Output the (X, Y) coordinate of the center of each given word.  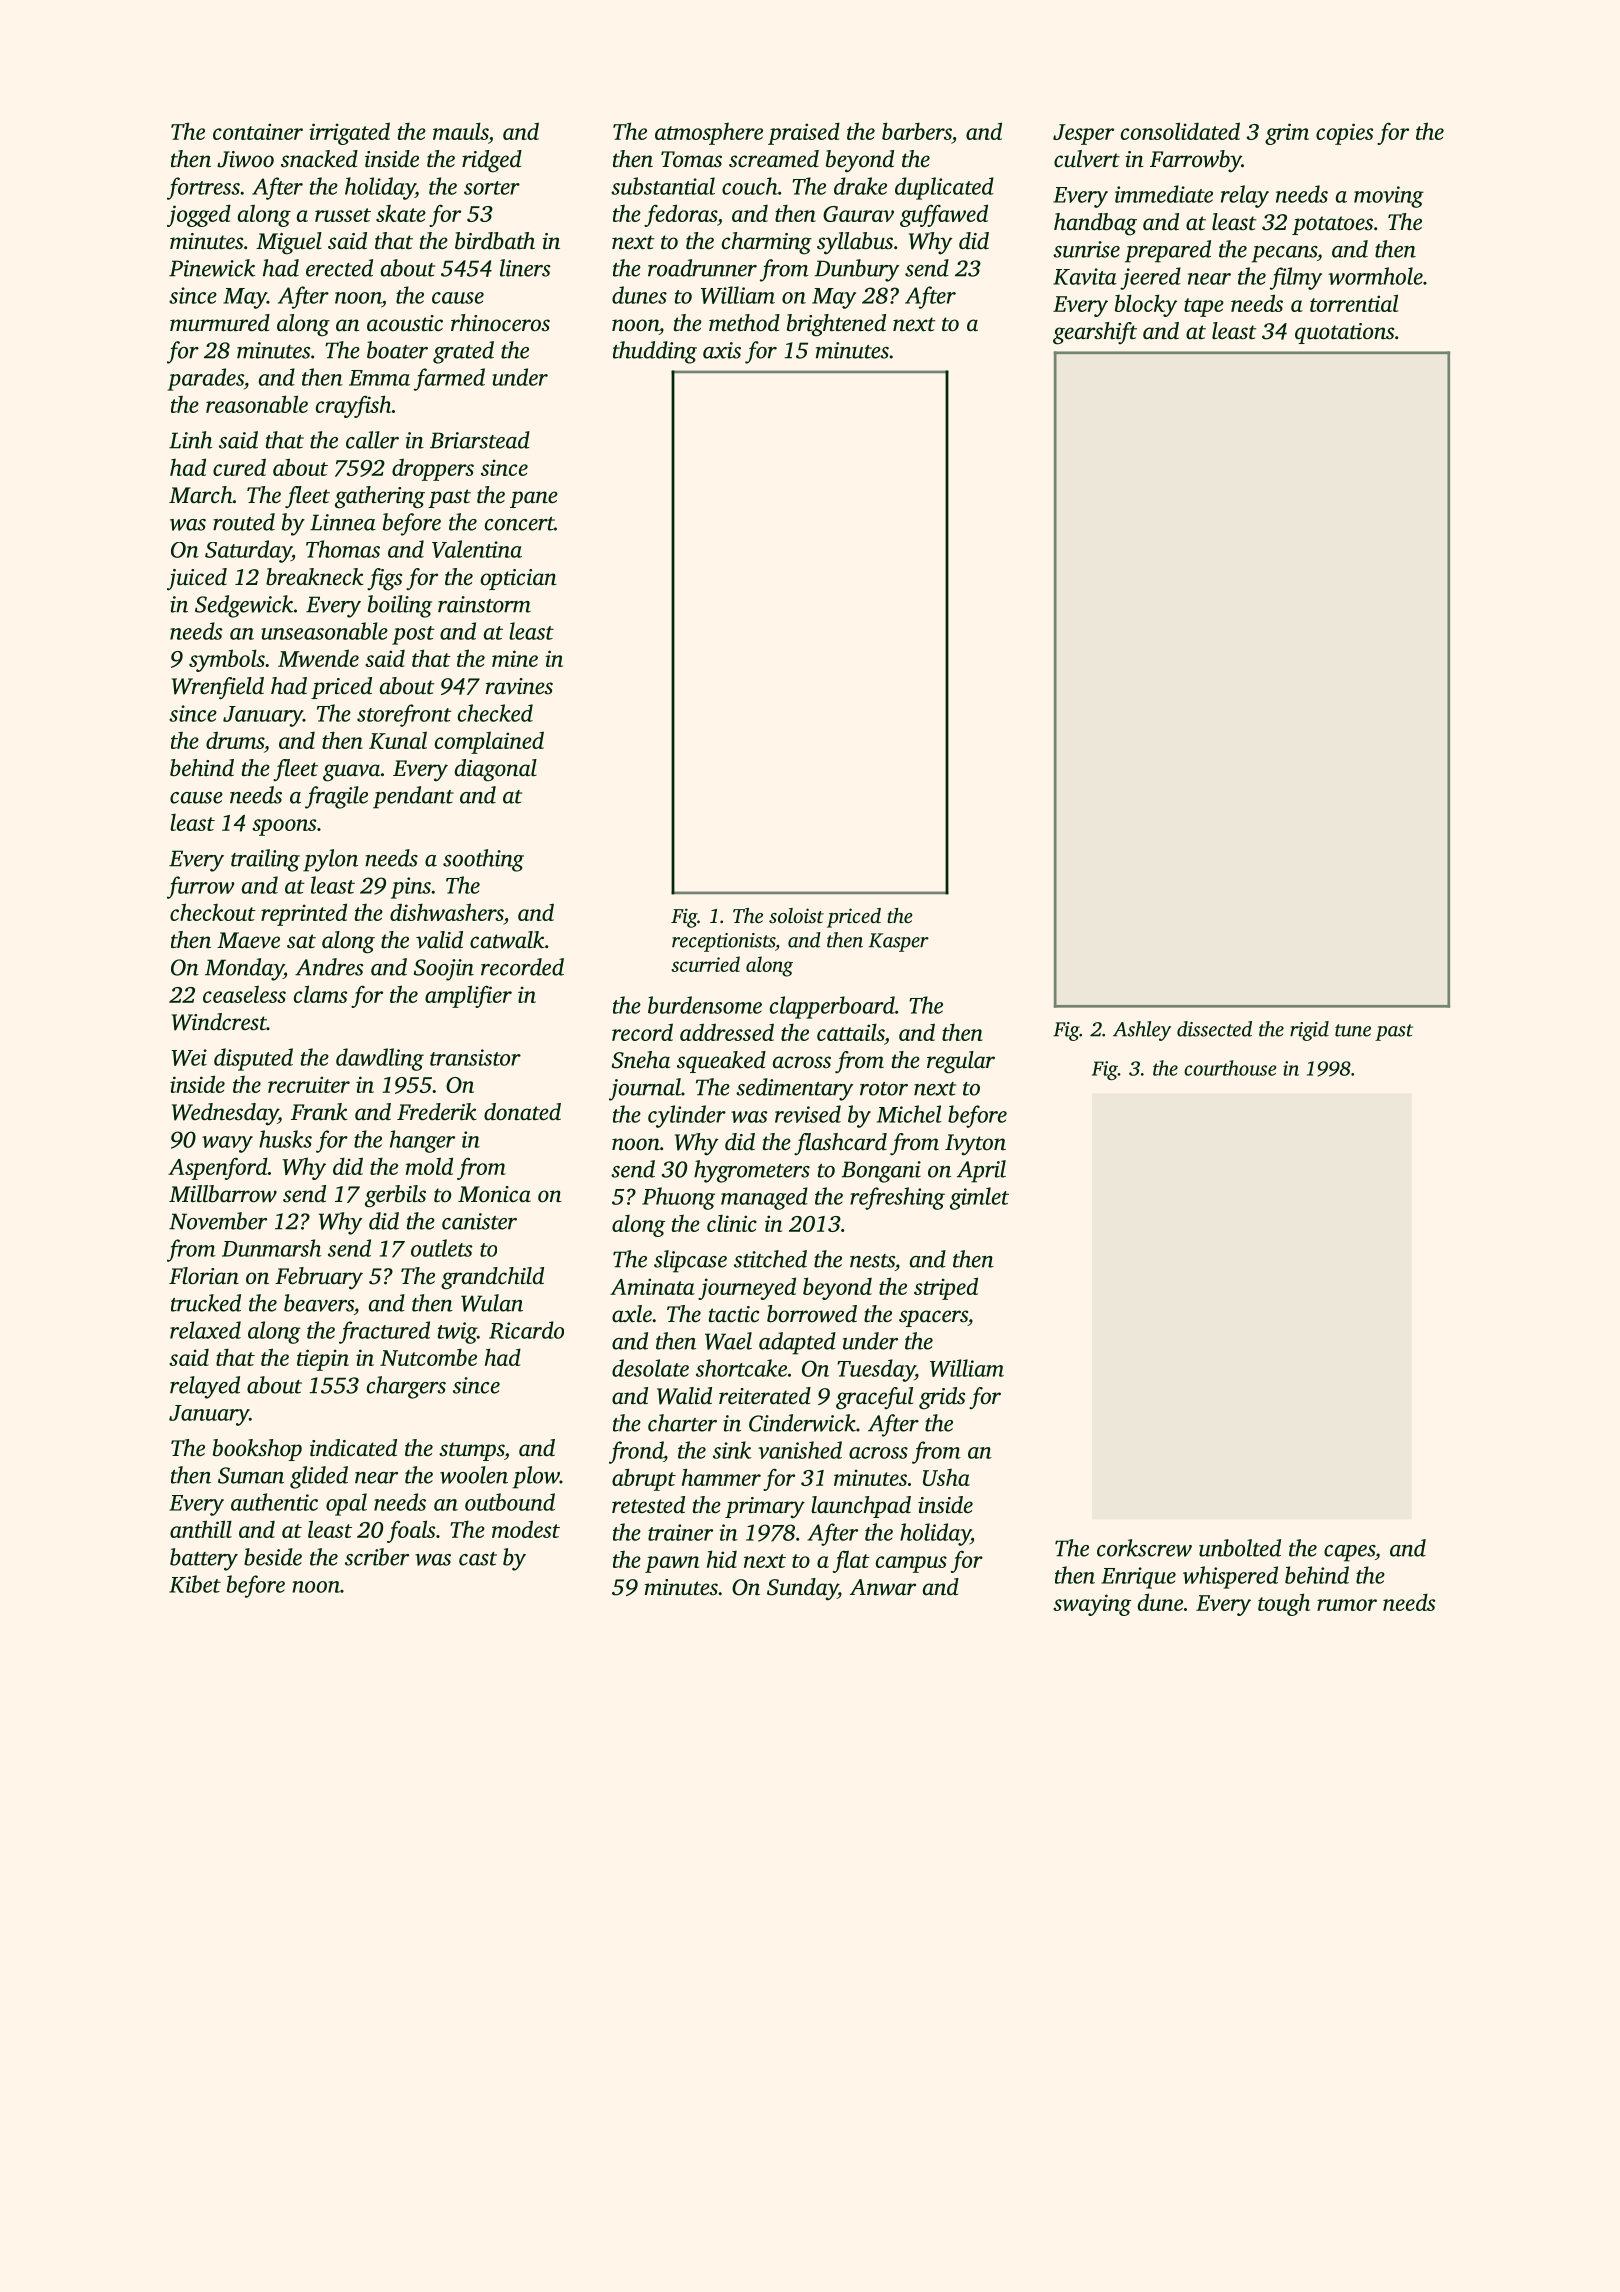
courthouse (1230, 1068)
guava (351, 773)
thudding (655, 352)
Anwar (883, 1587)
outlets (442, 1248)
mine (515, 658)
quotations (1344, 333)
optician (519, 579)
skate (401, 213)
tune (1353, 1030)
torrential (1354, 303)
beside (273, 1557)
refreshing (897, 1198)
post (413, 635)
